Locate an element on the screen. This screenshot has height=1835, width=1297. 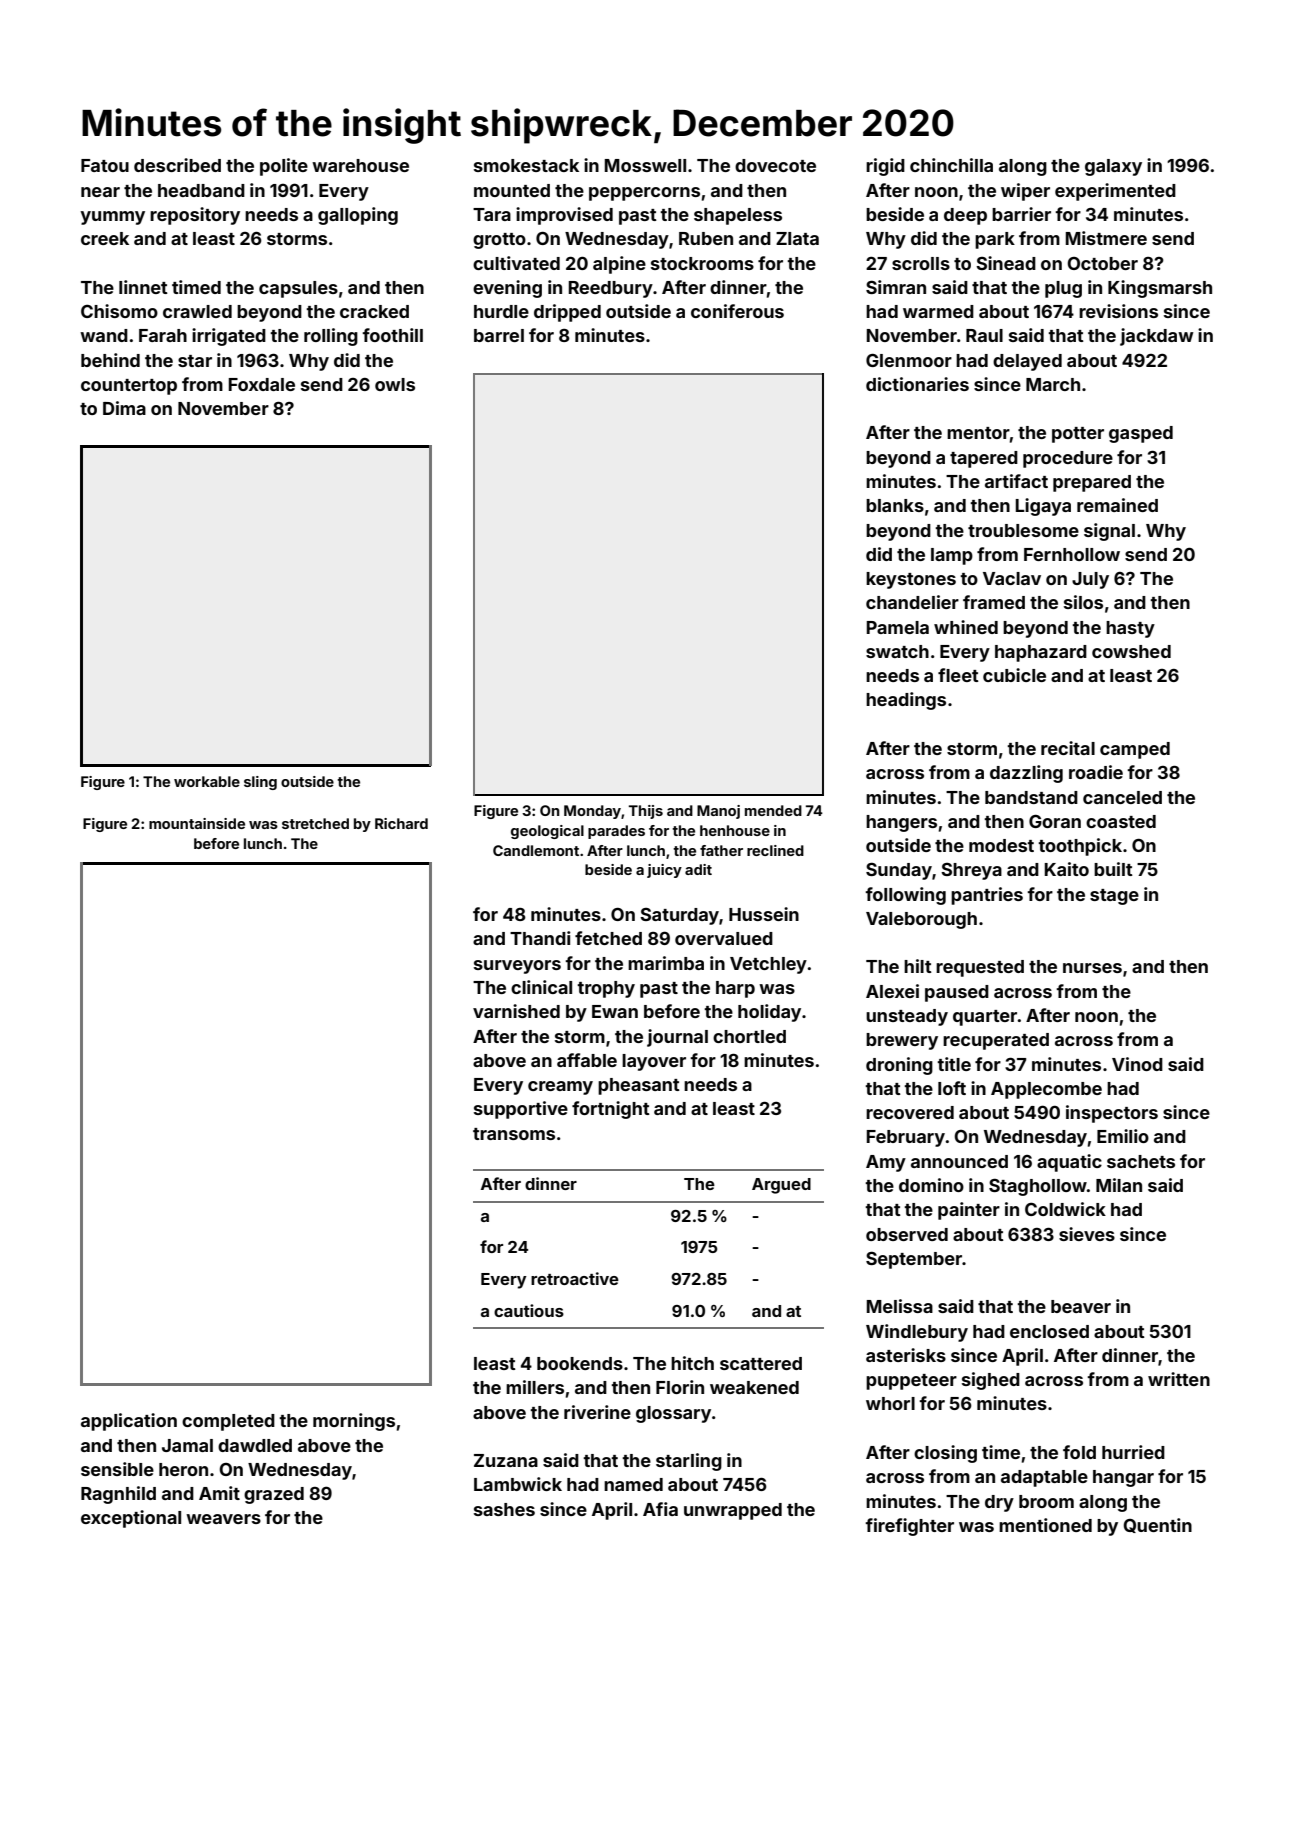
trophy is located at coordinates (606, 989).
